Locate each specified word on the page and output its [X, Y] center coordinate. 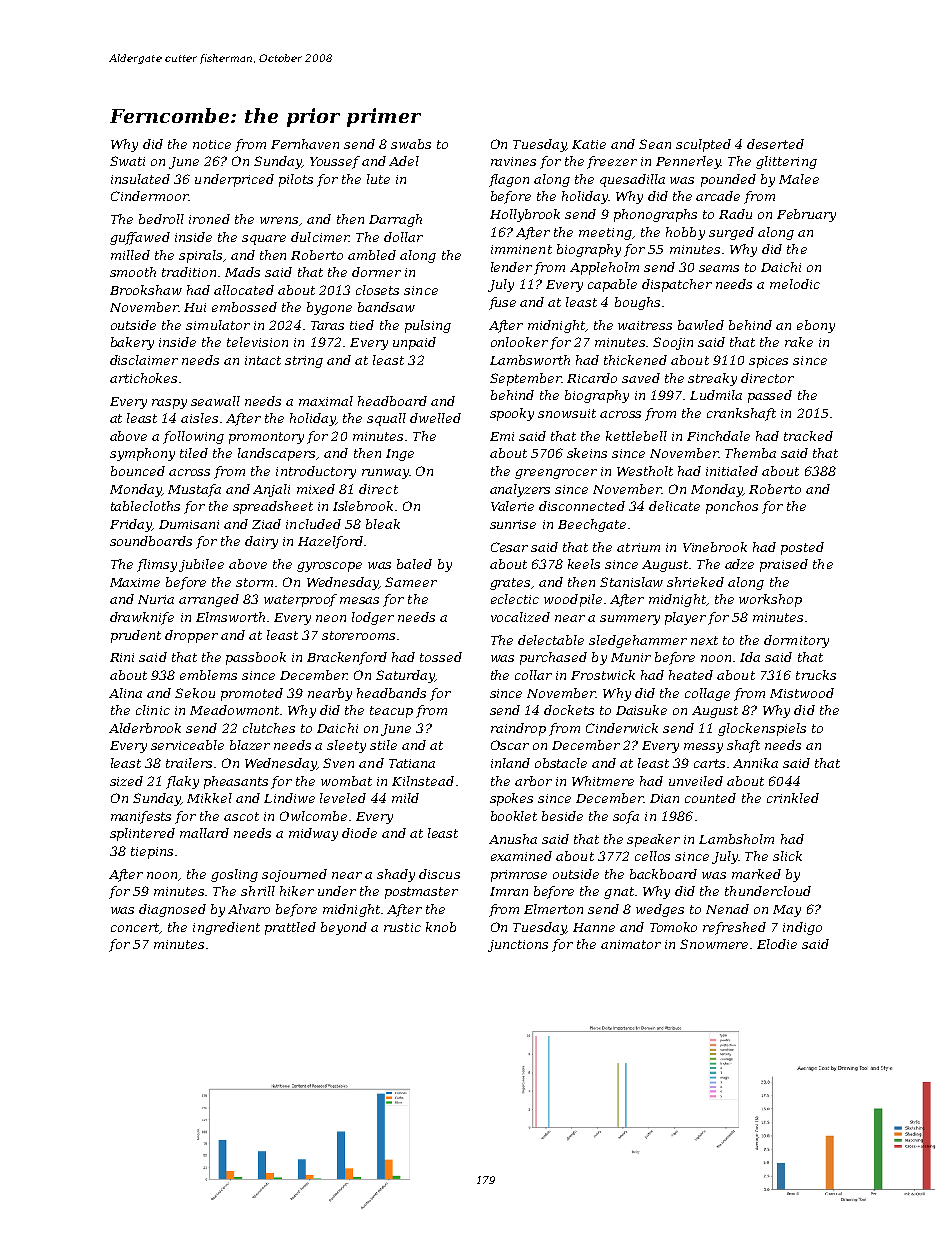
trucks [816, 675]
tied [362, 325]
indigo [802, 928]
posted [802, 548]
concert [135, 927]
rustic [402, 927]
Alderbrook [145, 728]
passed [770, 396]
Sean [655, 144]
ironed [209, 219]
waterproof [300, 600]
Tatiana [412, 763]
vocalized [520, 617]
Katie [589, 144]
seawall [215, 401]
